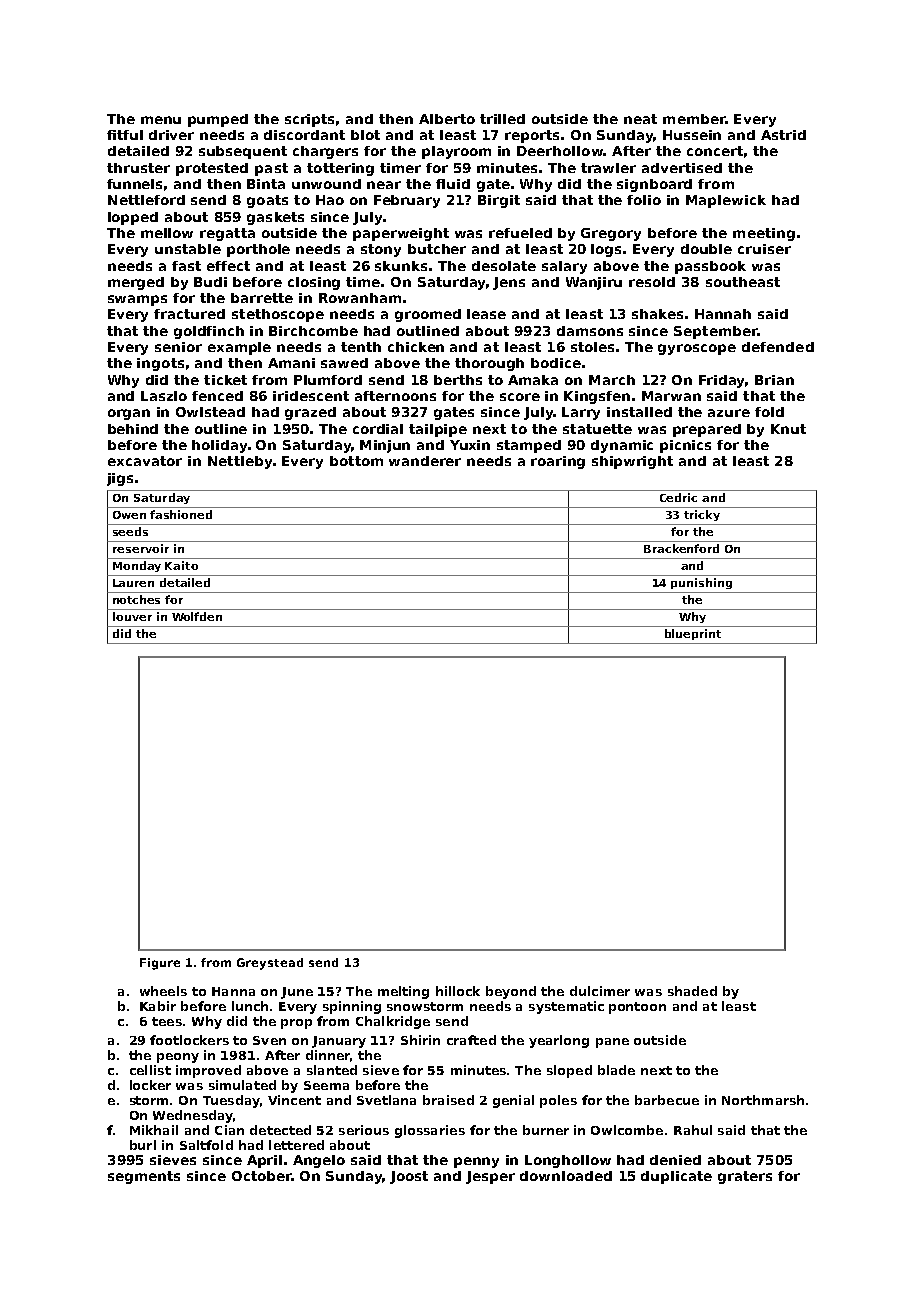 This screenshot has width=924, height=1308. Describe the element at coordinates (566, 1007) in the screenshot. I see `systematic` at that location.
